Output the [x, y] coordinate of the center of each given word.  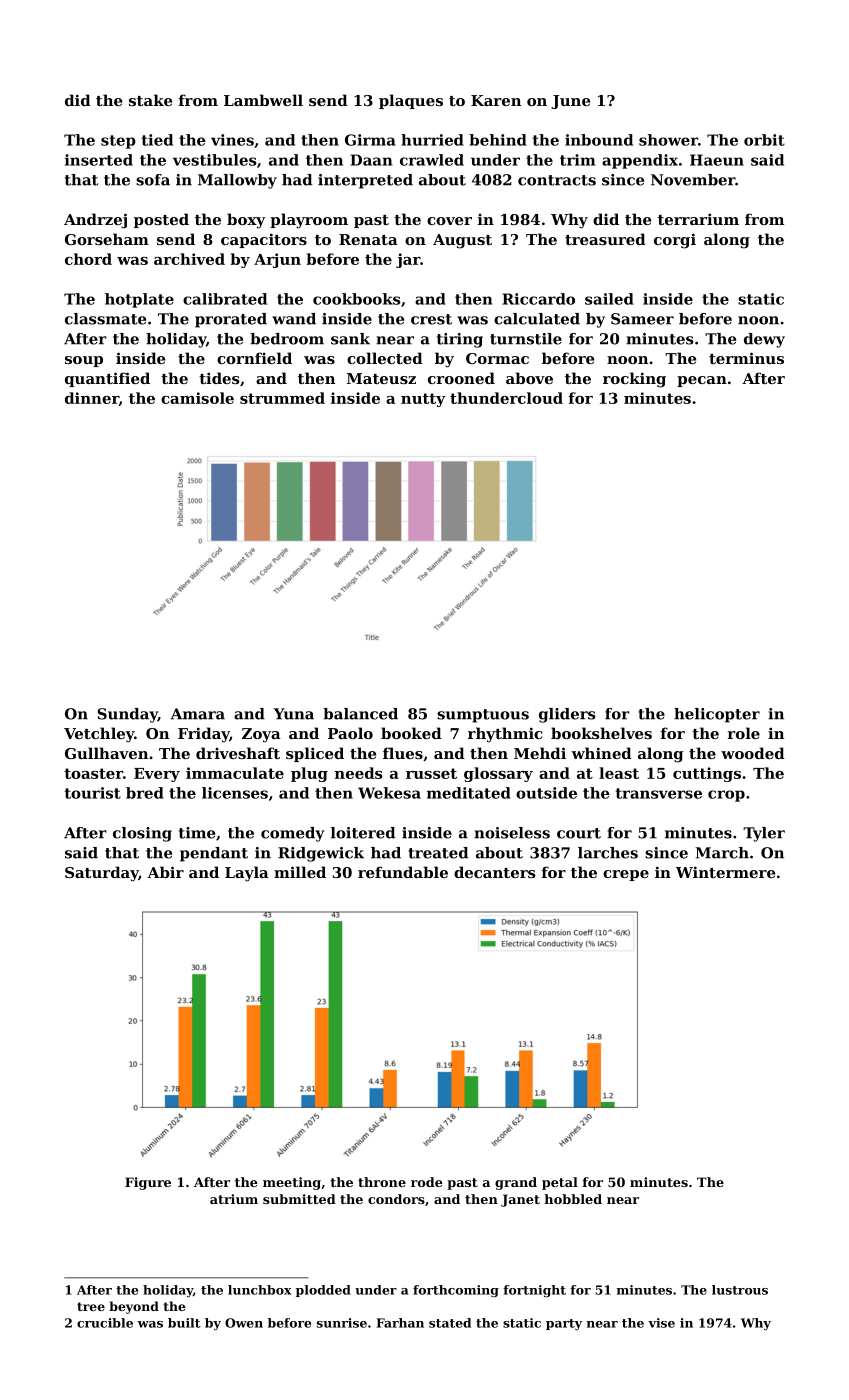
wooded [753, 753]
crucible [105, 1323]
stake [150, 100]
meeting [292, 1183]
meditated [469, 793]
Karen [496, 100]
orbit [764, 140]
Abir [165, 872]
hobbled [573, 1199]
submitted [299, 1199]
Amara [198, 714]
